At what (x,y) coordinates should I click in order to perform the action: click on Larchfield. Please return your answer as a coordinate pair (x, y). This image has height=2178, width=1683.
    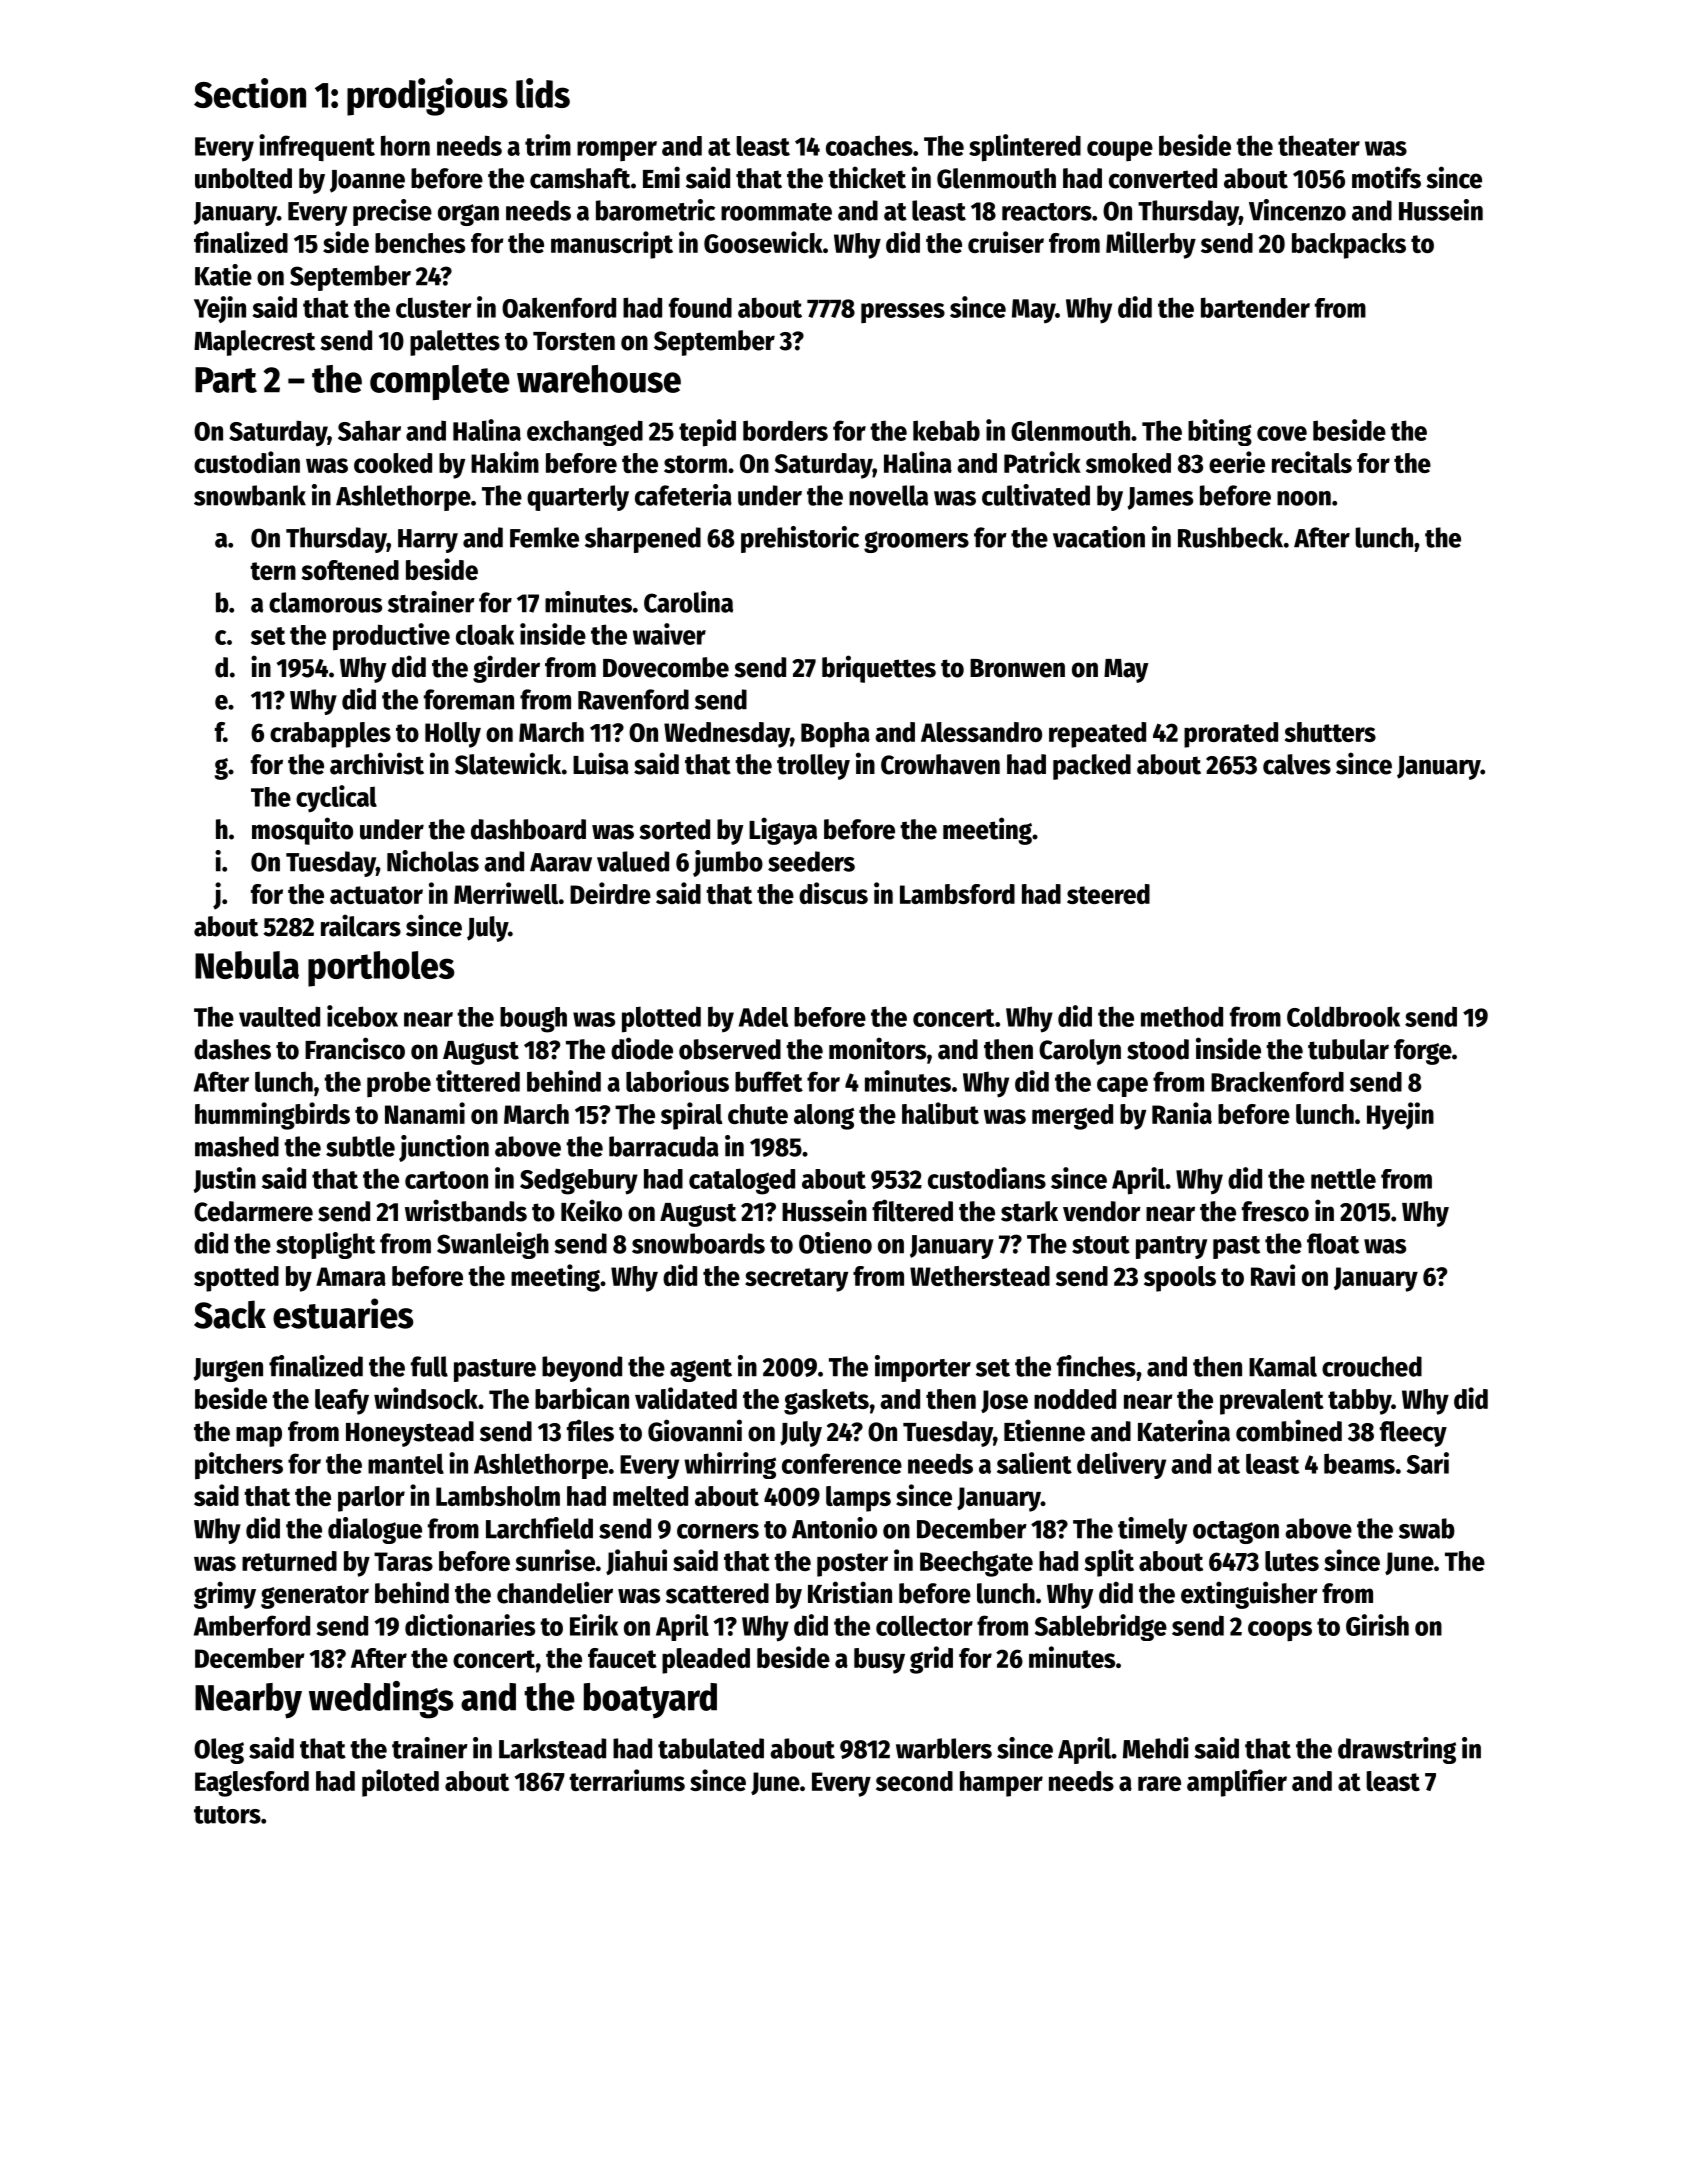
    Looking at the image, I should click on (539, 1528).
